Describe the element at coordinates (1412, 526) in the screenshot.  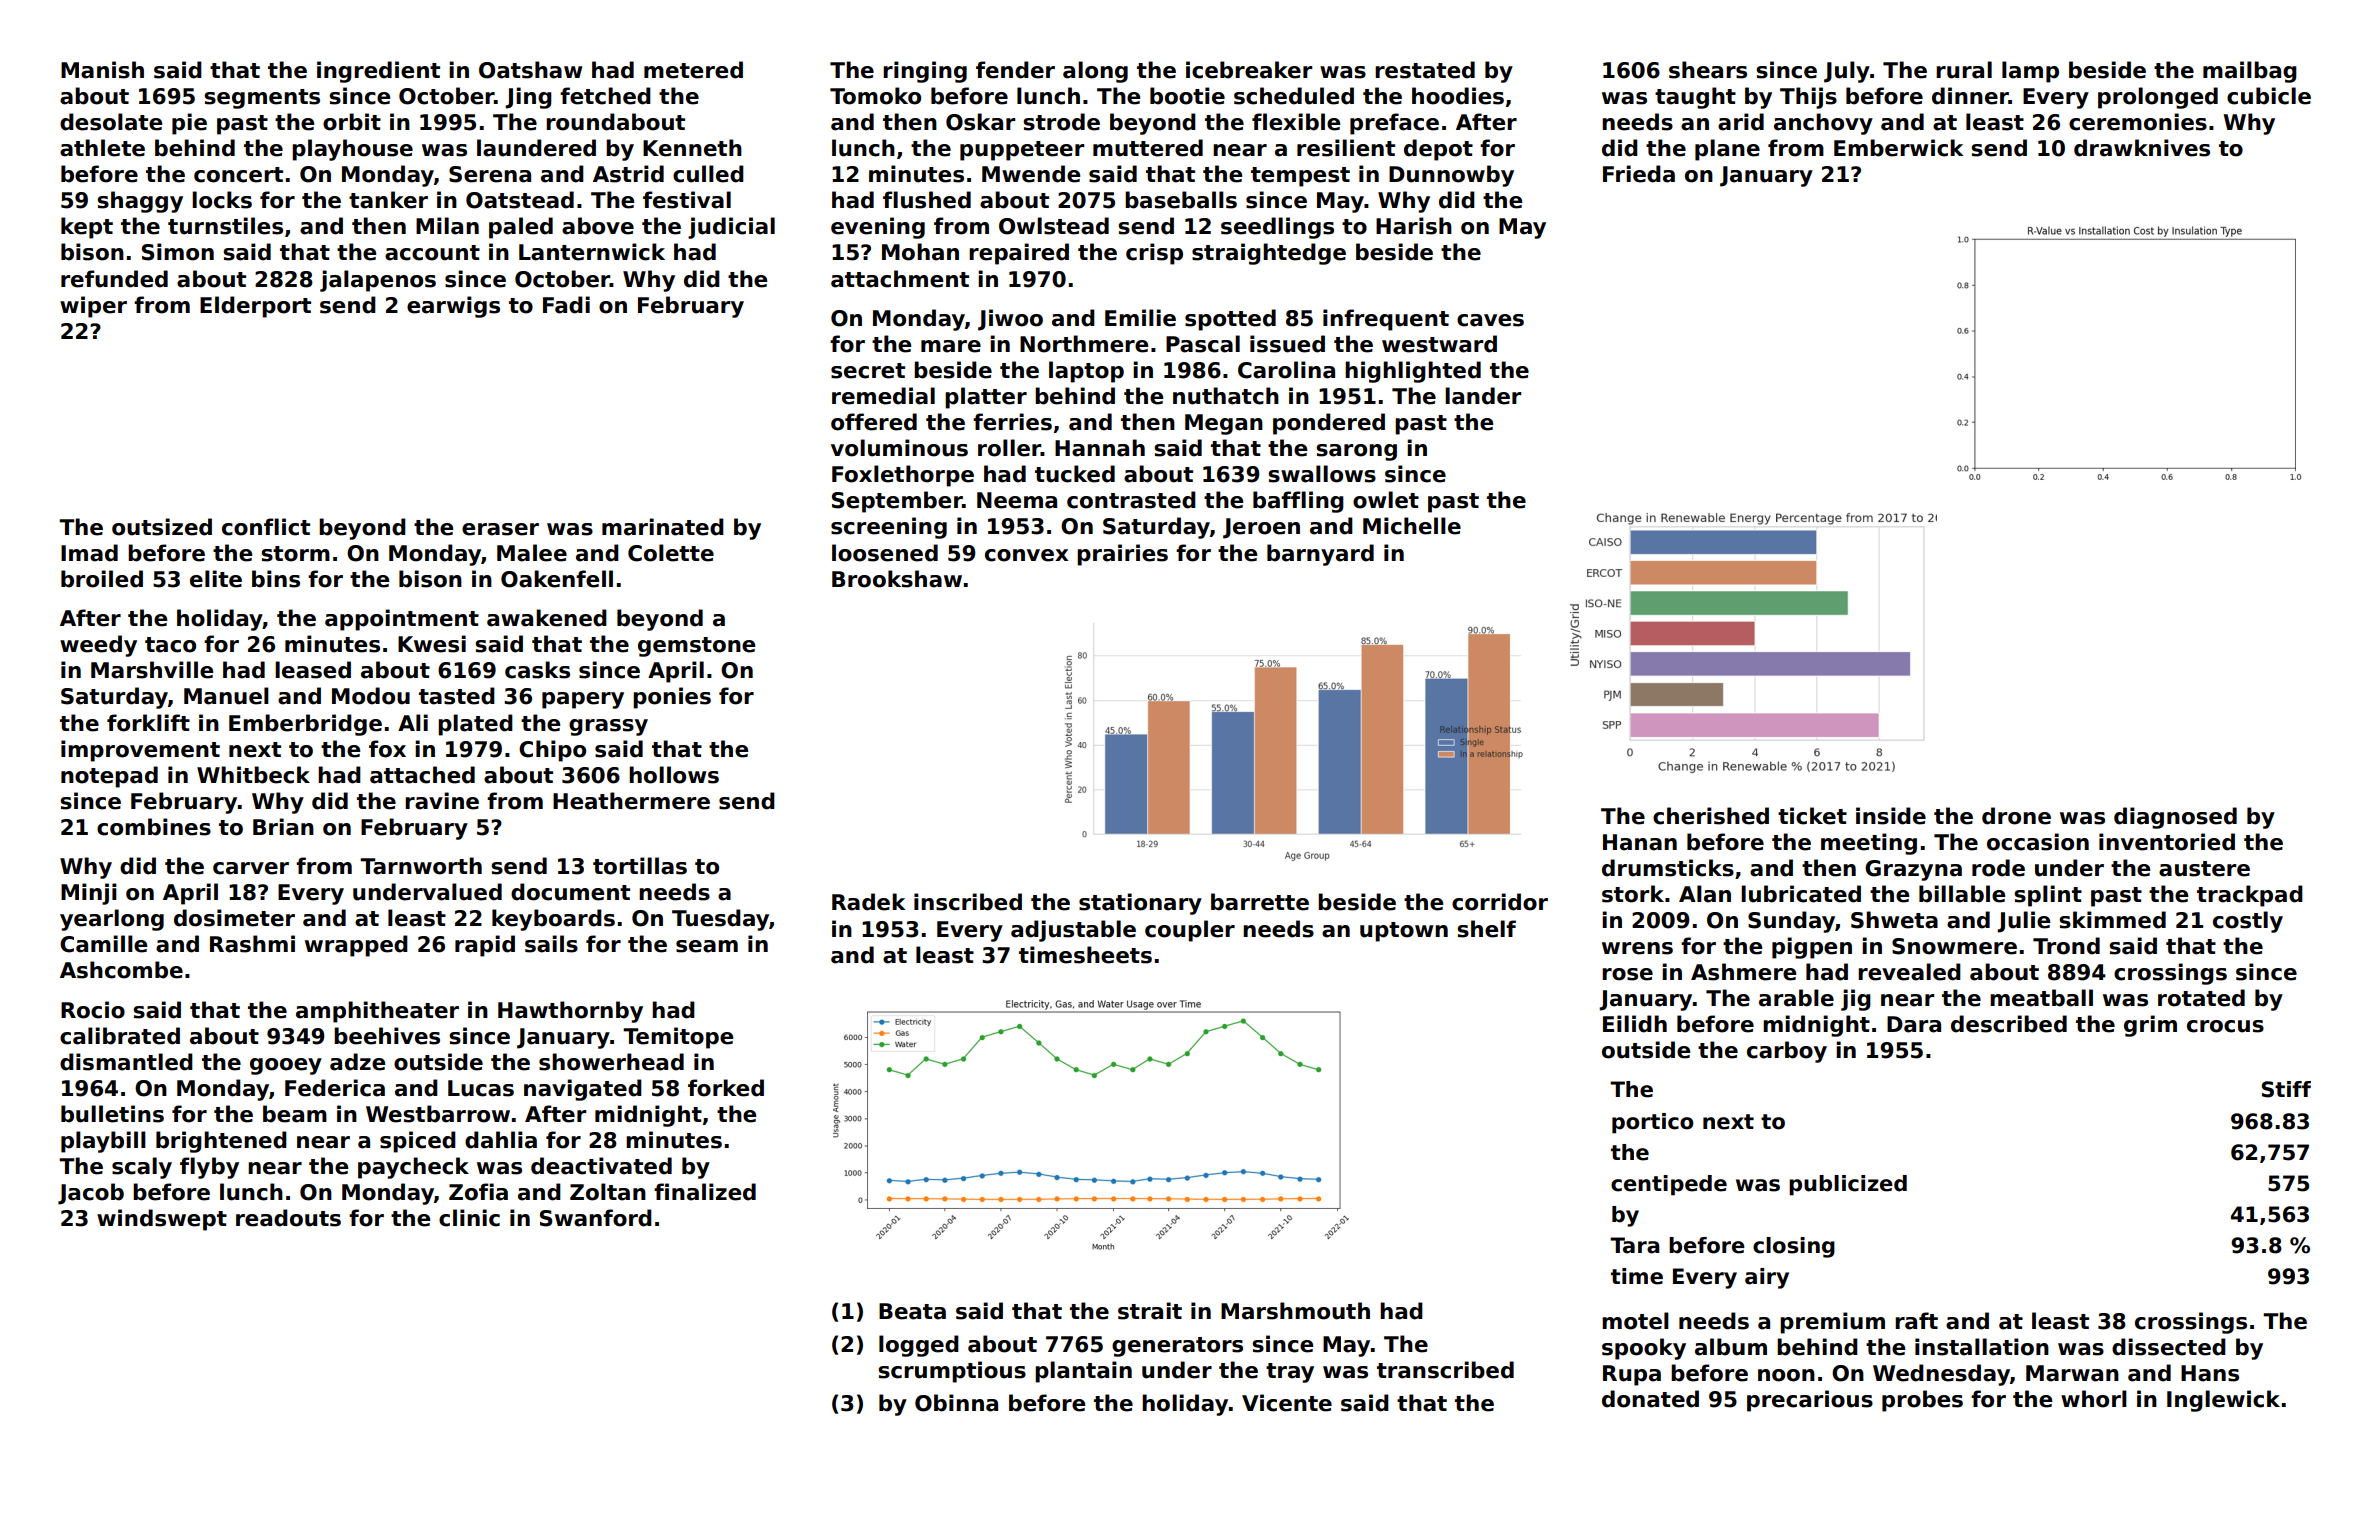
I see `Michelle` at that location.
